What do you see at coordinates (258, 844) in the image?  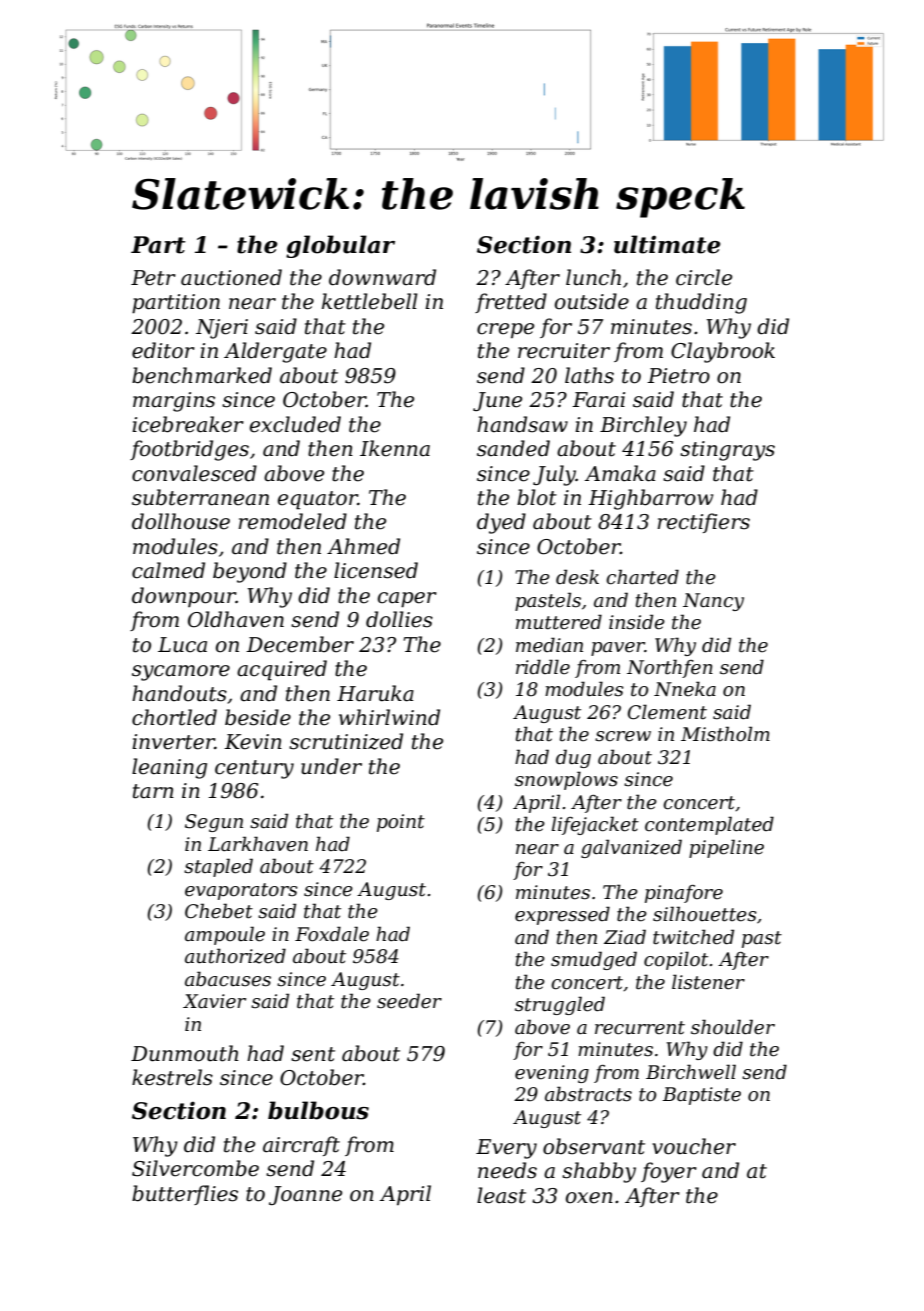 I see `Larkhaven` at bounding box center [258, 844].
